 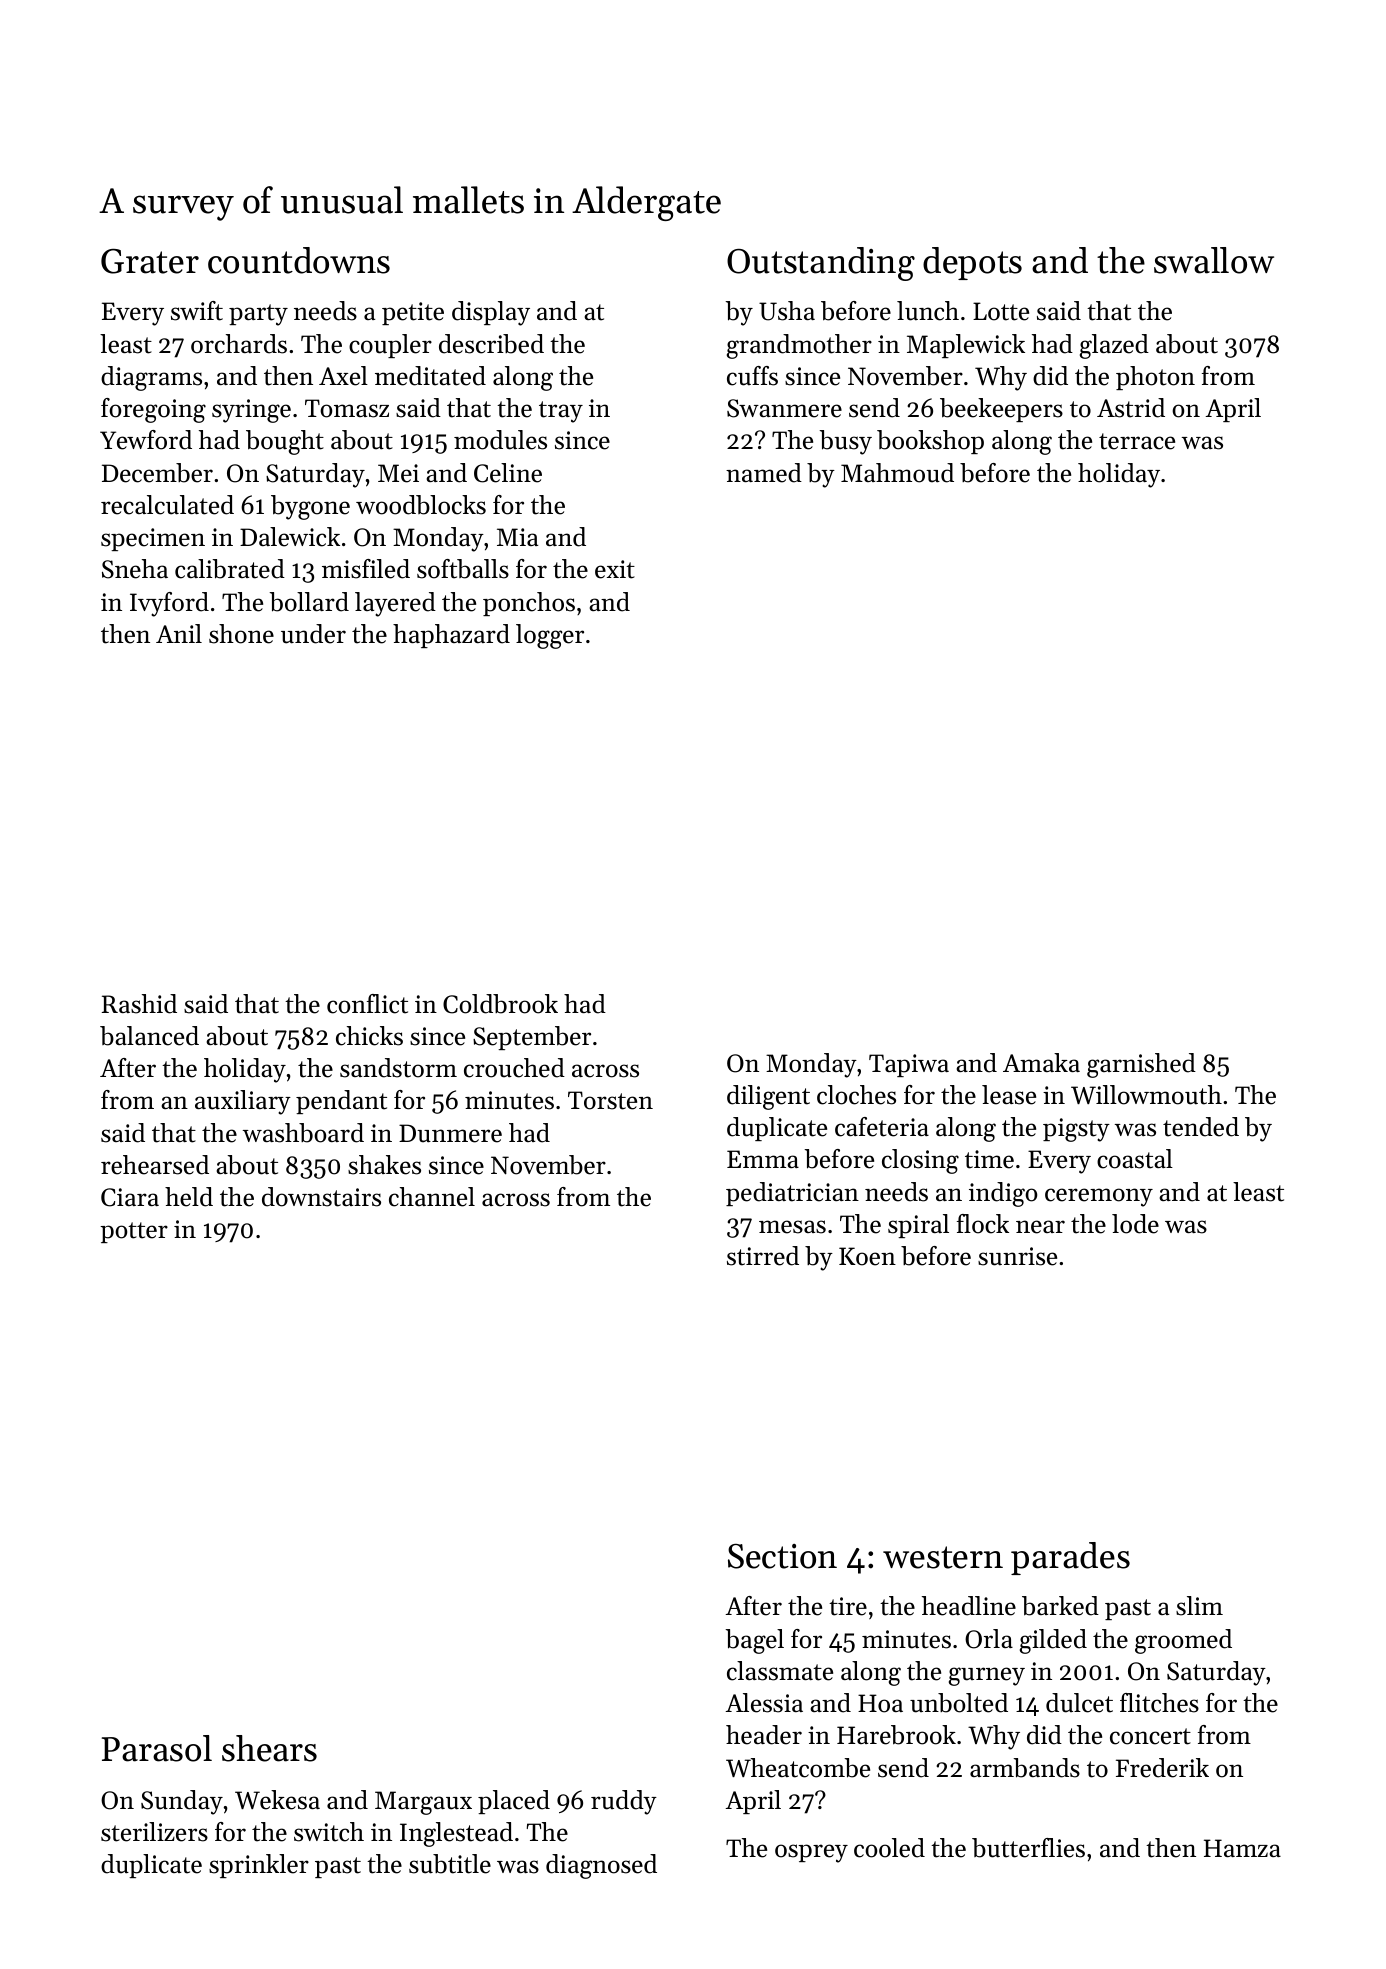 What do you see at coordinates (856, 1095) in the page?
I see `cloches` at bounding box center [856, 1095].
